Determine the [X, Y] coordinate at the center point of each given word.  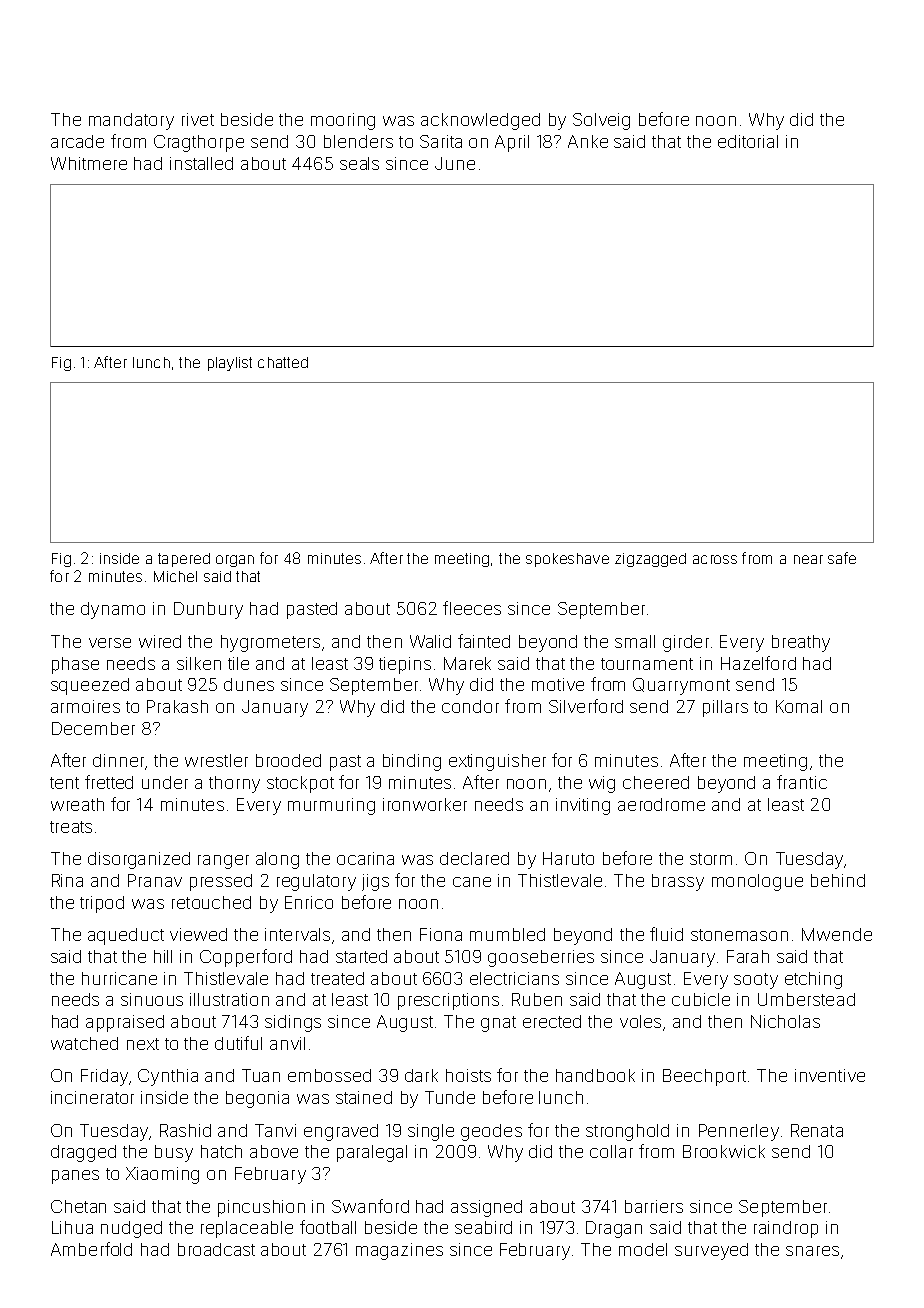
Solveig [601, 121]
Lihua [72, 1227]
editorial [748, 141]
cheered [656, 782]
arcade [77, 141]
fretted [109, 782]
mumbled [507, 934]
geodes [491, 1132]
